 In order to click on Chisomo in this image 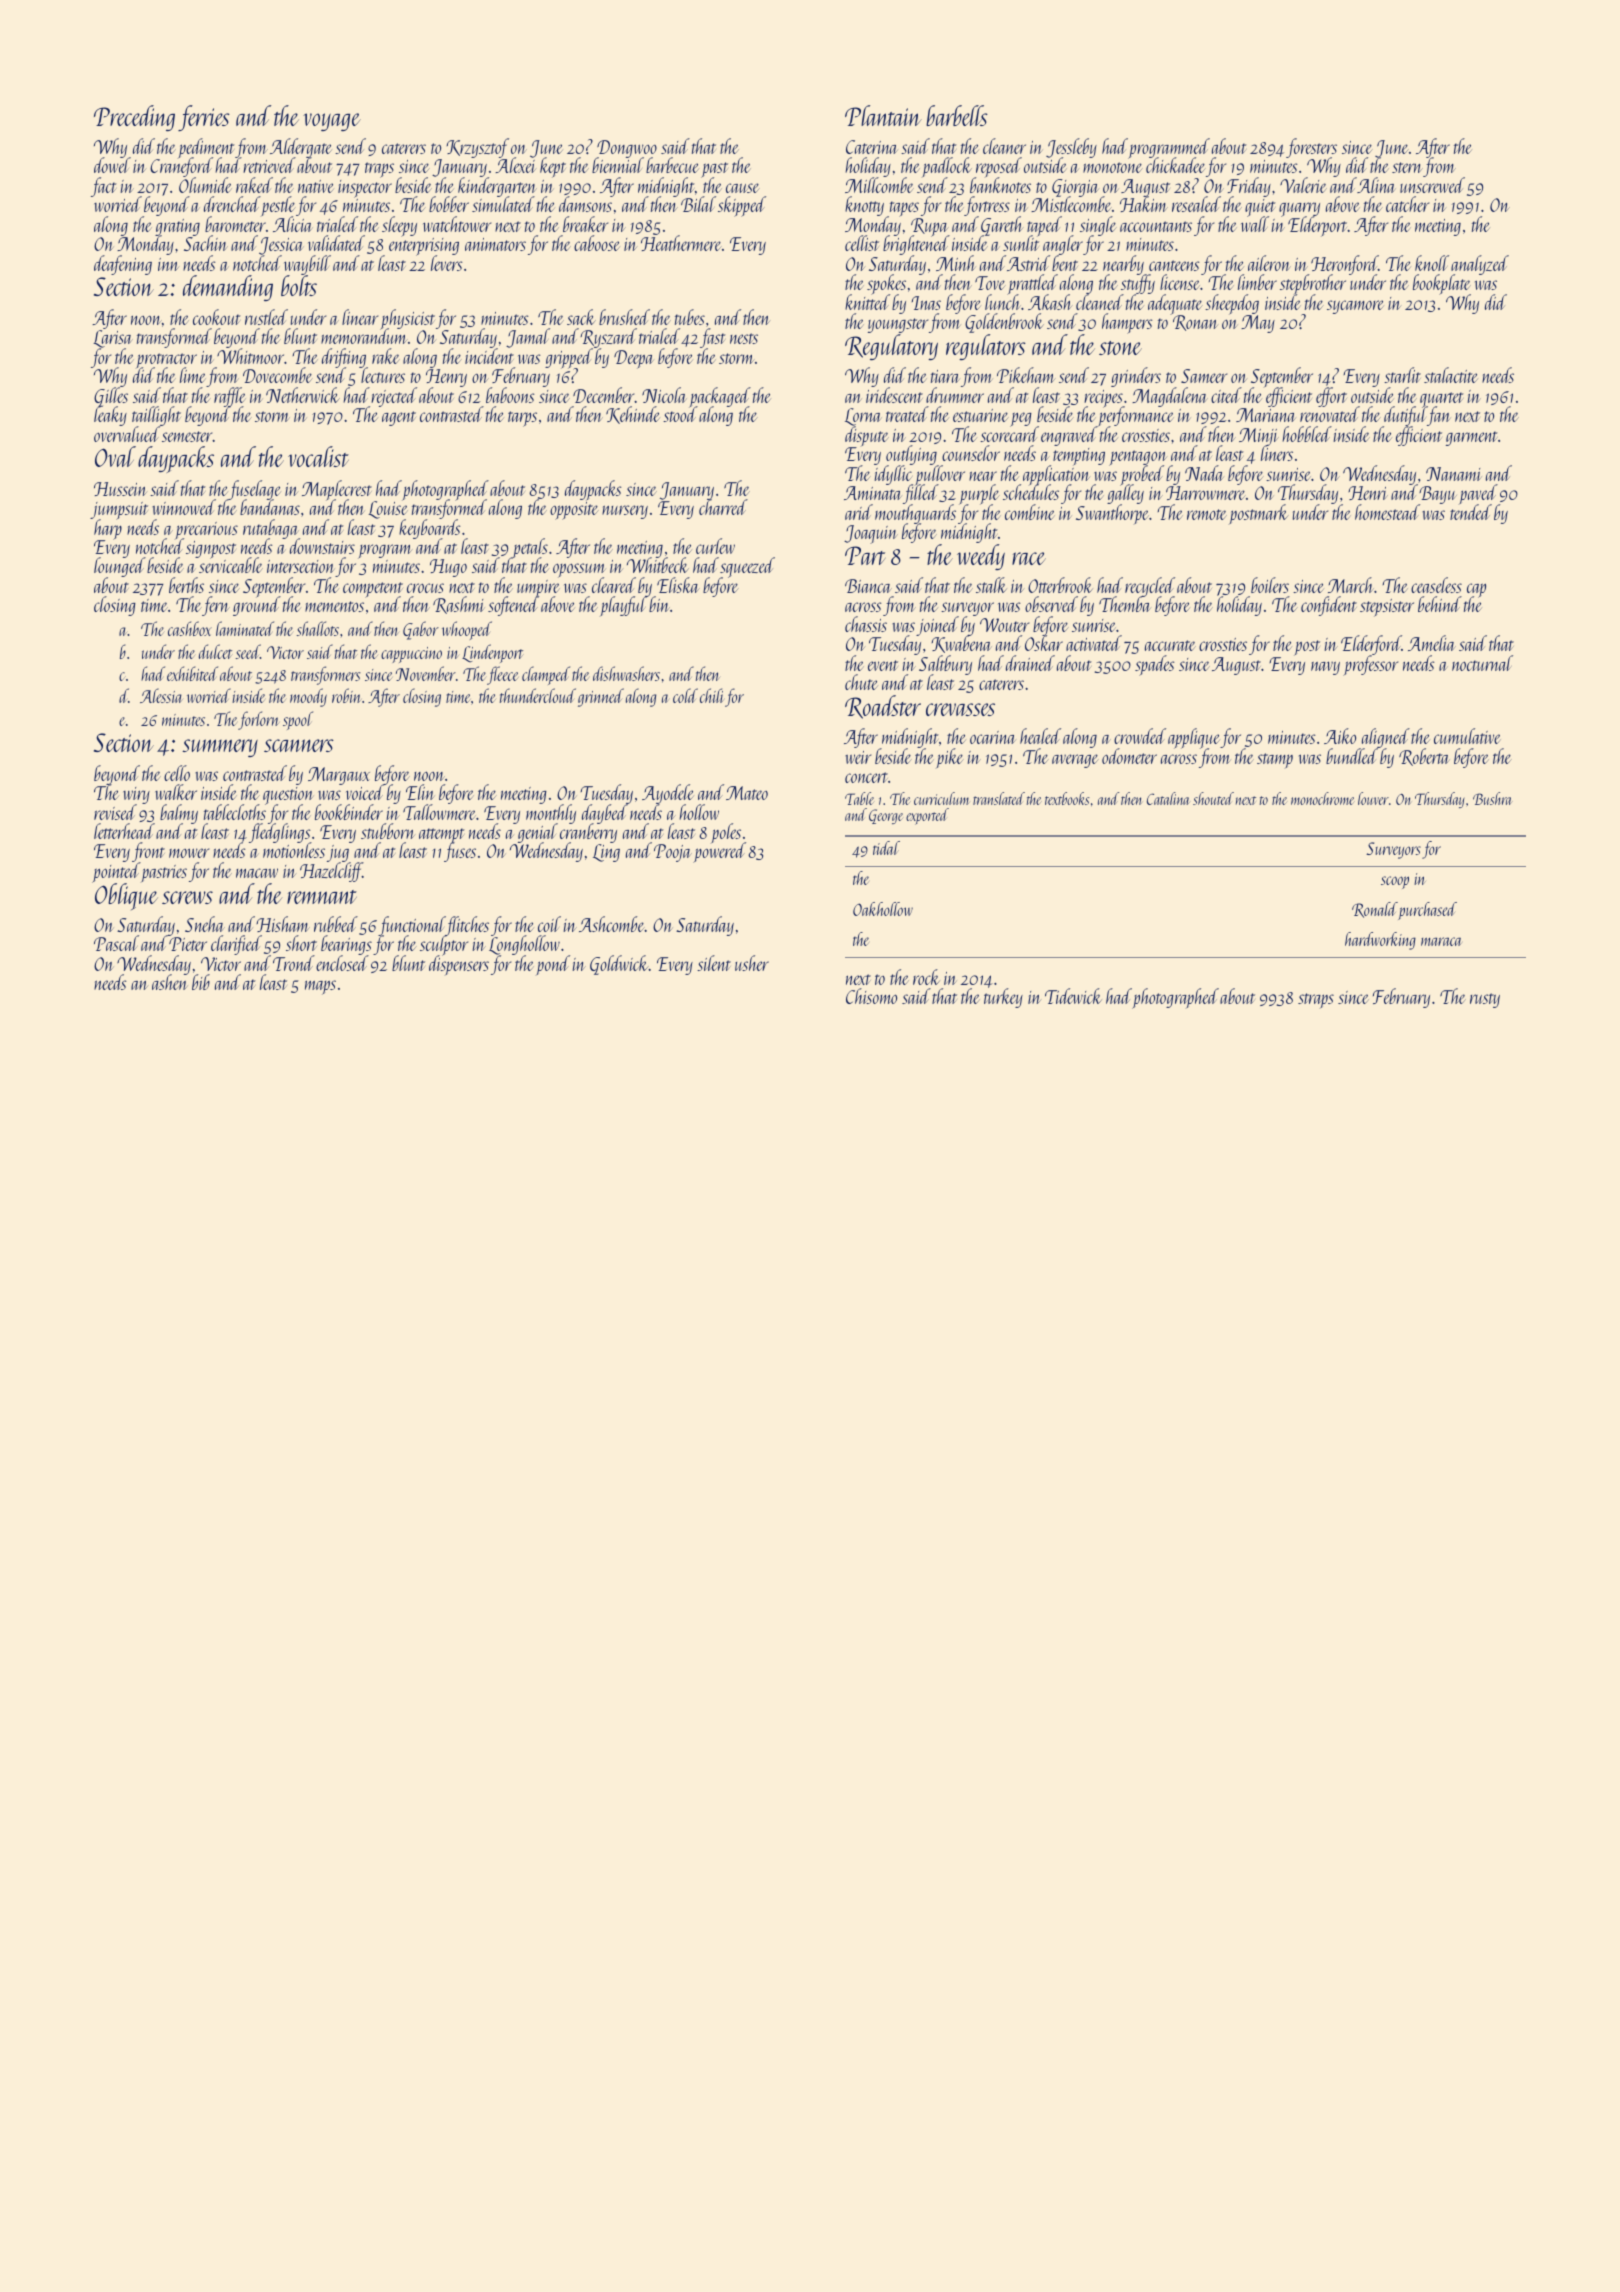, I will do `click(871, 996)`.
